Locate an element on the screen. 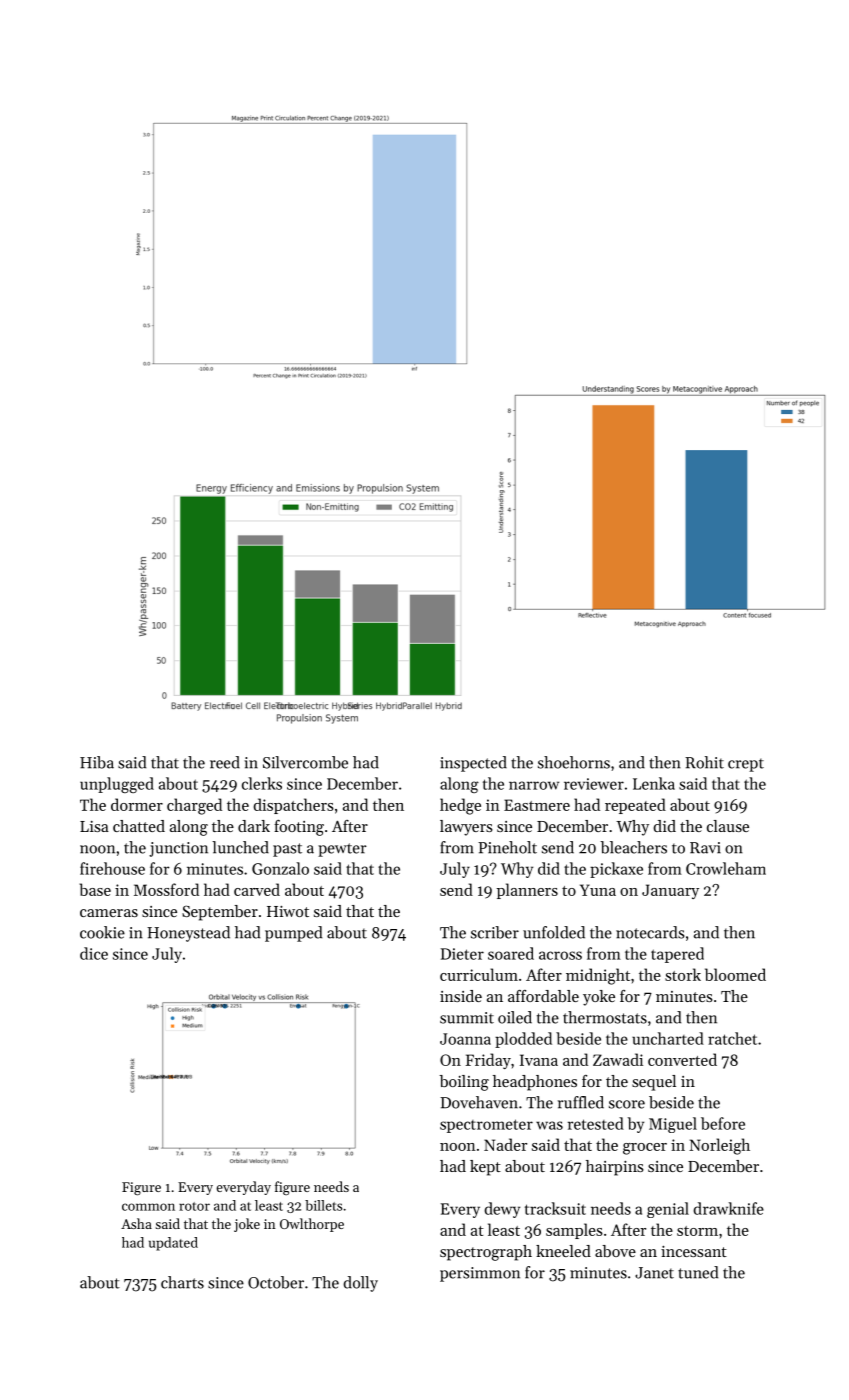 Image resolution: width=849 pixels, height=1400 pixels. lawyers is located at coordinates (466, 828).
